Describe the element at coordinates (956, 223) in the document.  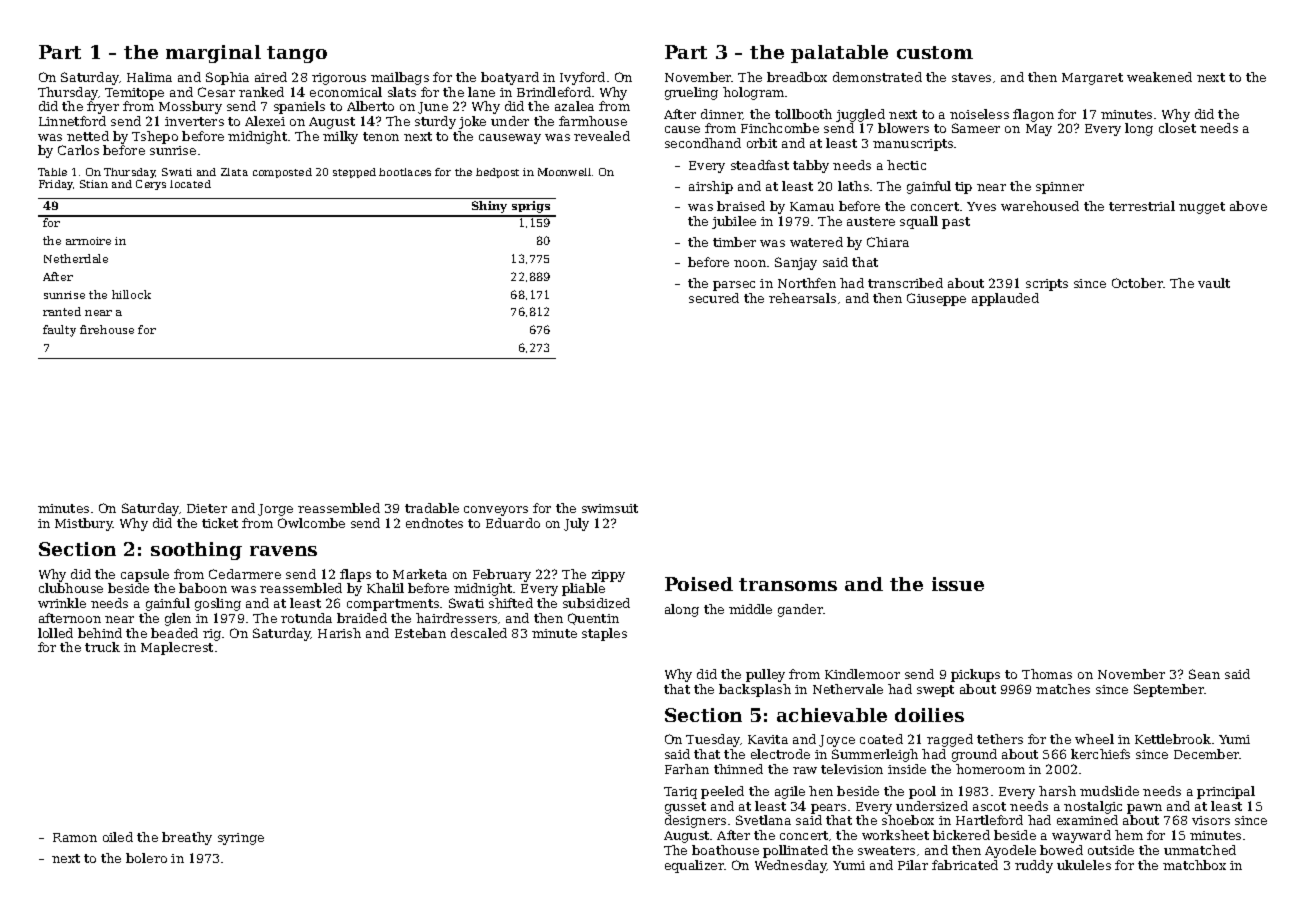
I see `past` at that location.
